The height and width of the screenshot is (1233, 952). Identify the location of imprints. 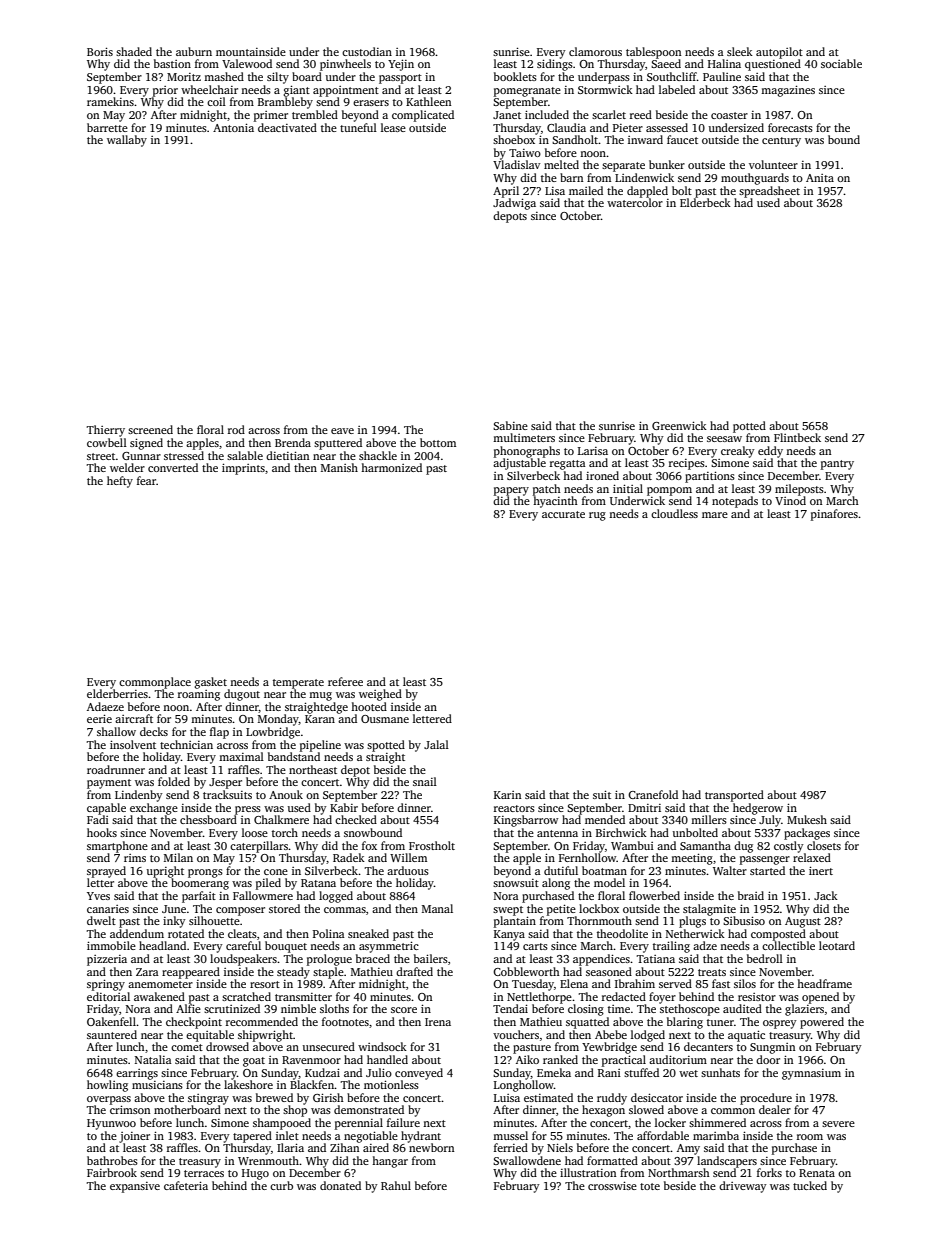
(243, 469).
